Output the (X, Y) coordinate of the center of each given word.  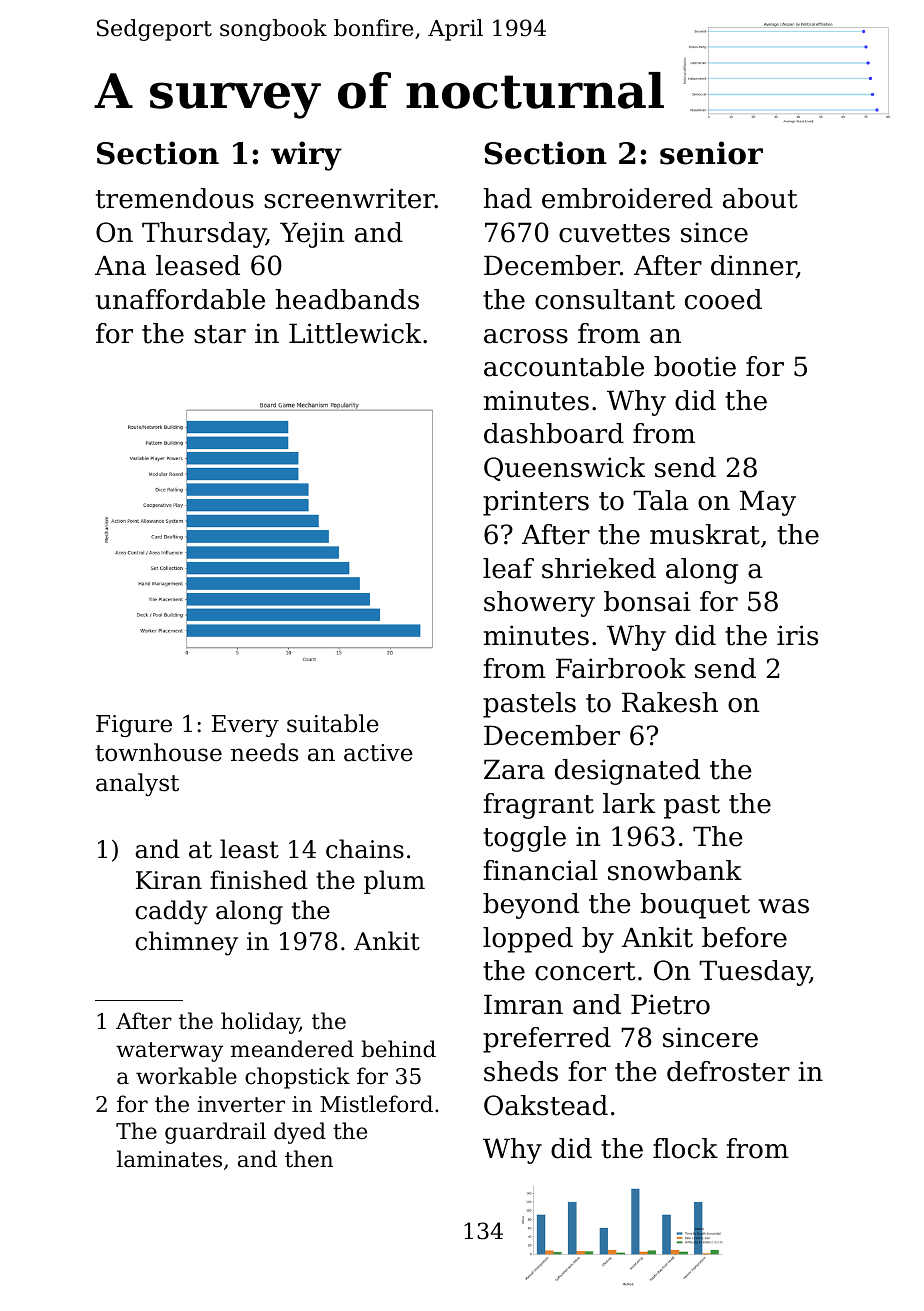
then (309, 1159)
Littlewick (355, 333)
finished (259, 880)
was (784, 906)
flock (685, 1148)
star (220, 334)
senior (711, 153)
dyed (300, 1133)
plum (394, 882)
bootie (695, 366)
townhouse (158, 752)
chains (365, 849)
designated (627, 772)
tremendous (175, 198)
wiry (306, 156)
